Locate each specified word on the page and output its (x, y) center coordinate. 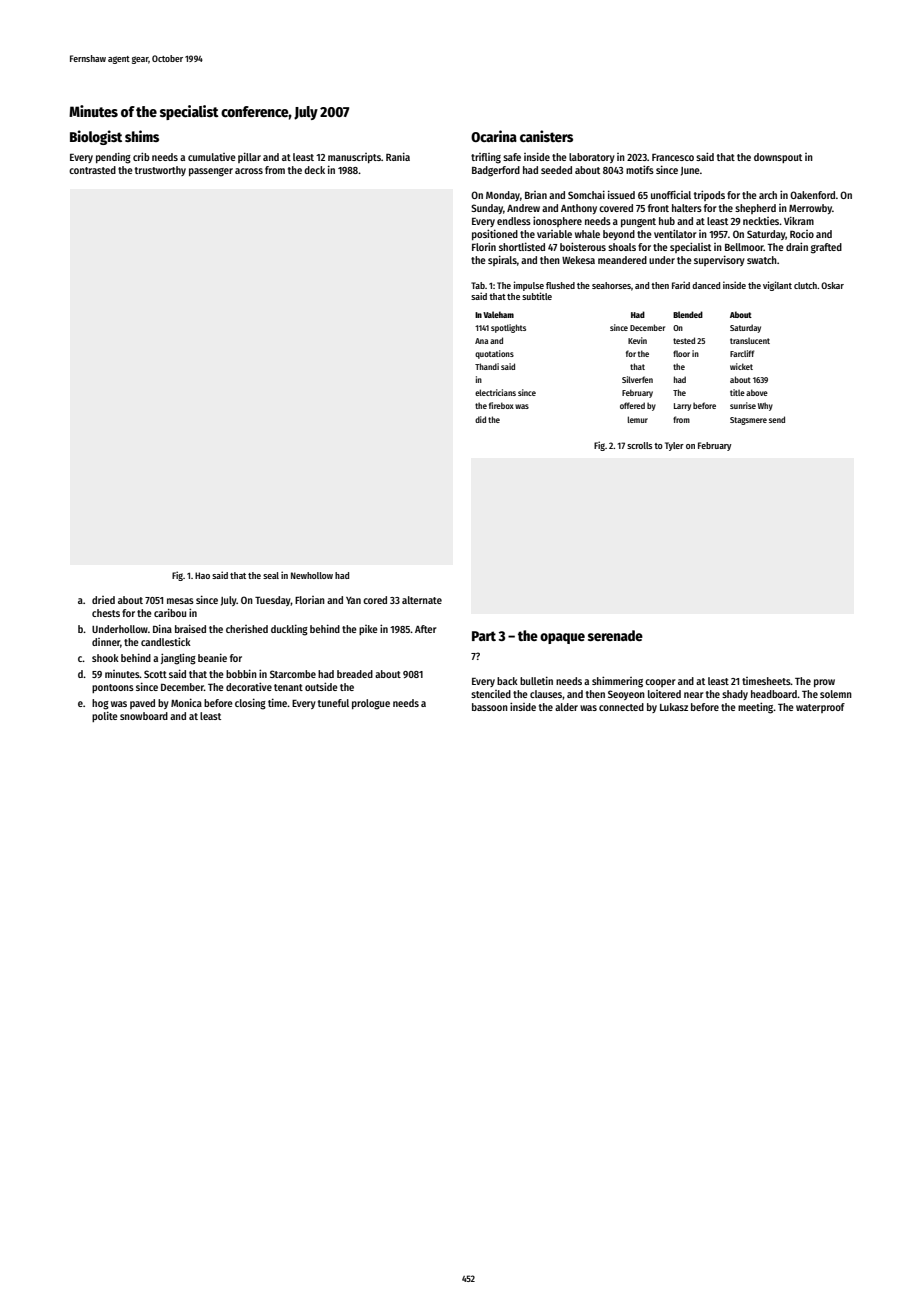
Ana (481, 341)
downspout (778, 158)
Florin (484, 246)
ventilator (675, 233)
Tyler (674, 446)
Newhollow (312, 575)
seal (271, 575)
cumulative (212, 157)
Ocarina (494, 136)
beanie (212, 657)
